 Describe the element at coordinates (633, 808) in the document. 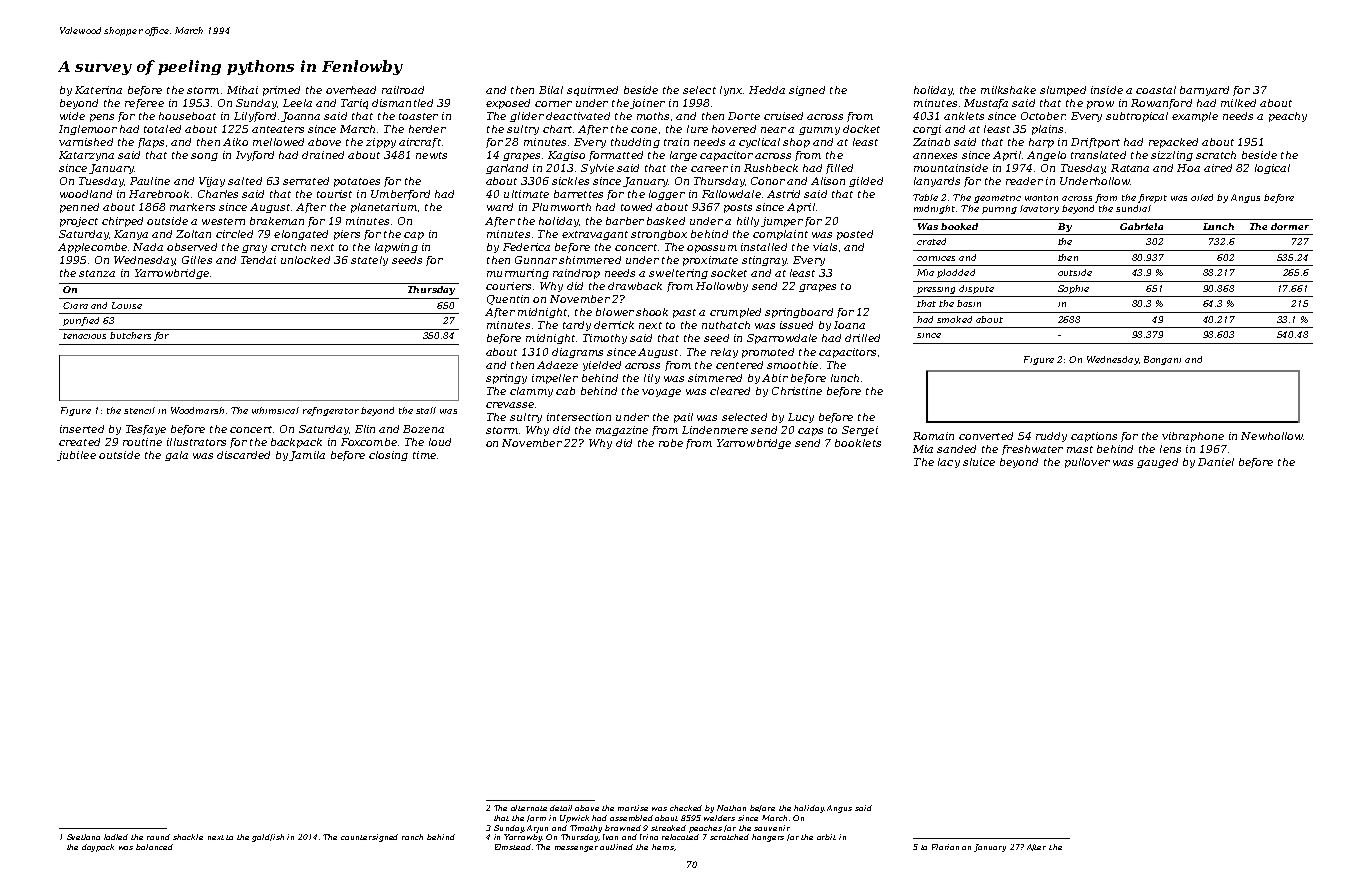

I see `mortise` at that location.
